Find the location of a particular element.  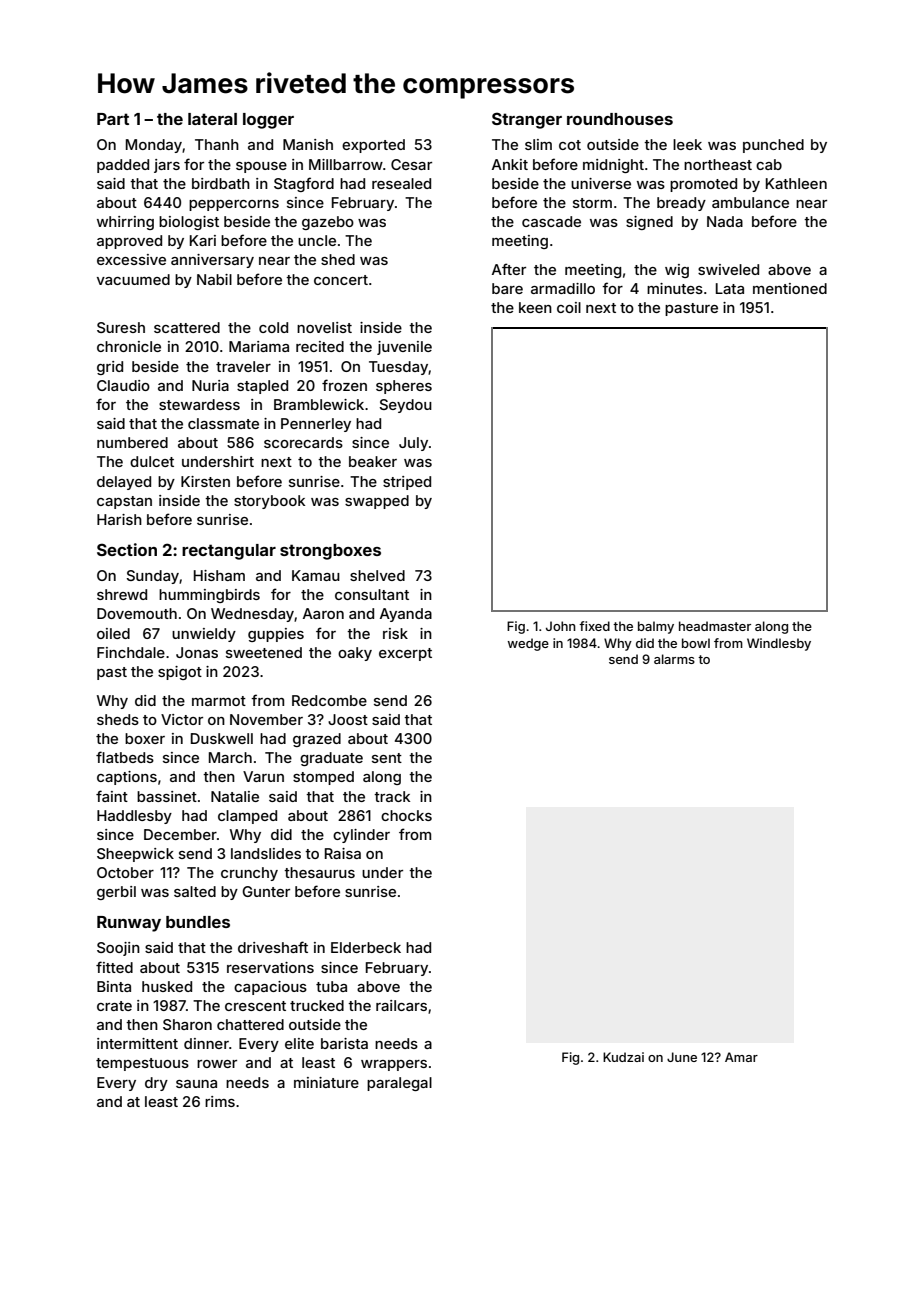

Elderbeck is located at coordinates (366, 947).
